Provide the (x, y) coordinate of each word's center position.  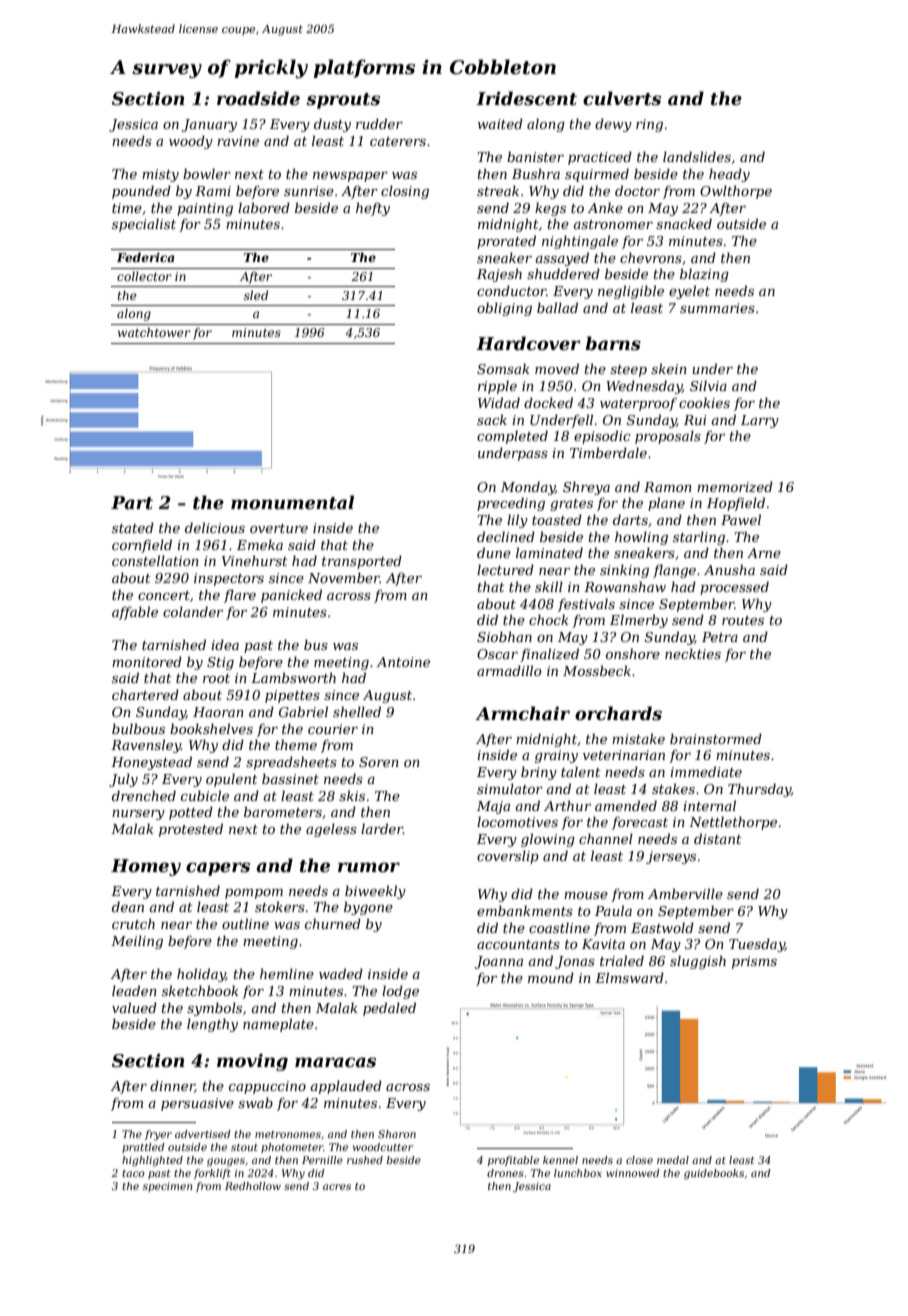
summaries (717, 308)
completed (512, 437)
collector (144, 276)
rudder (379, 123)
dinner (172, 1086)
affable (135, 613)
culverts (622, 98)
